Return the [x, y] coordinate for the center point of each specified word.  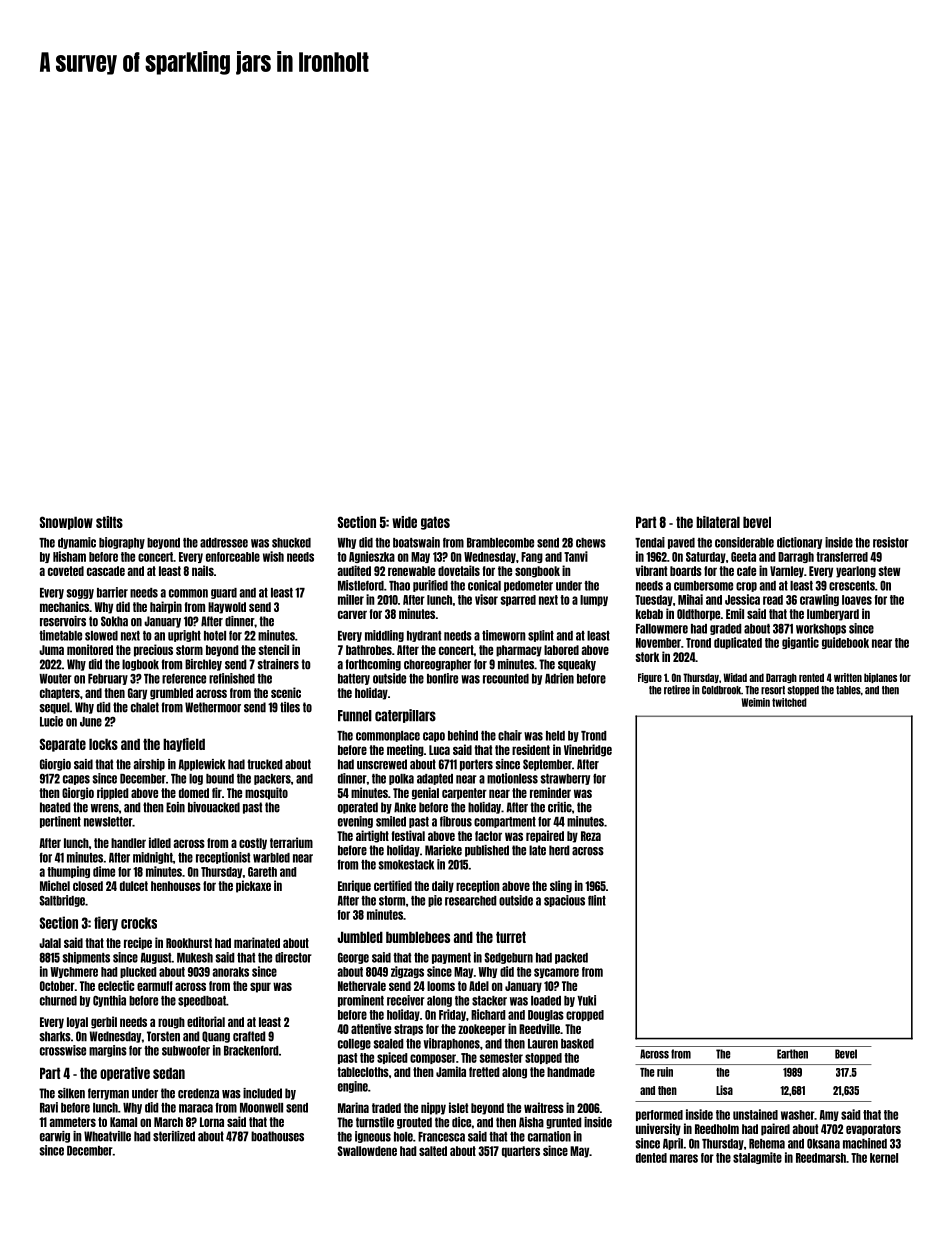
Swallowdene [367, 1151]
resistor [891, 542]
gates [435, 523]
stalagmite [757, 1158]
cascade [106, 571]
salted [433, 1151]
